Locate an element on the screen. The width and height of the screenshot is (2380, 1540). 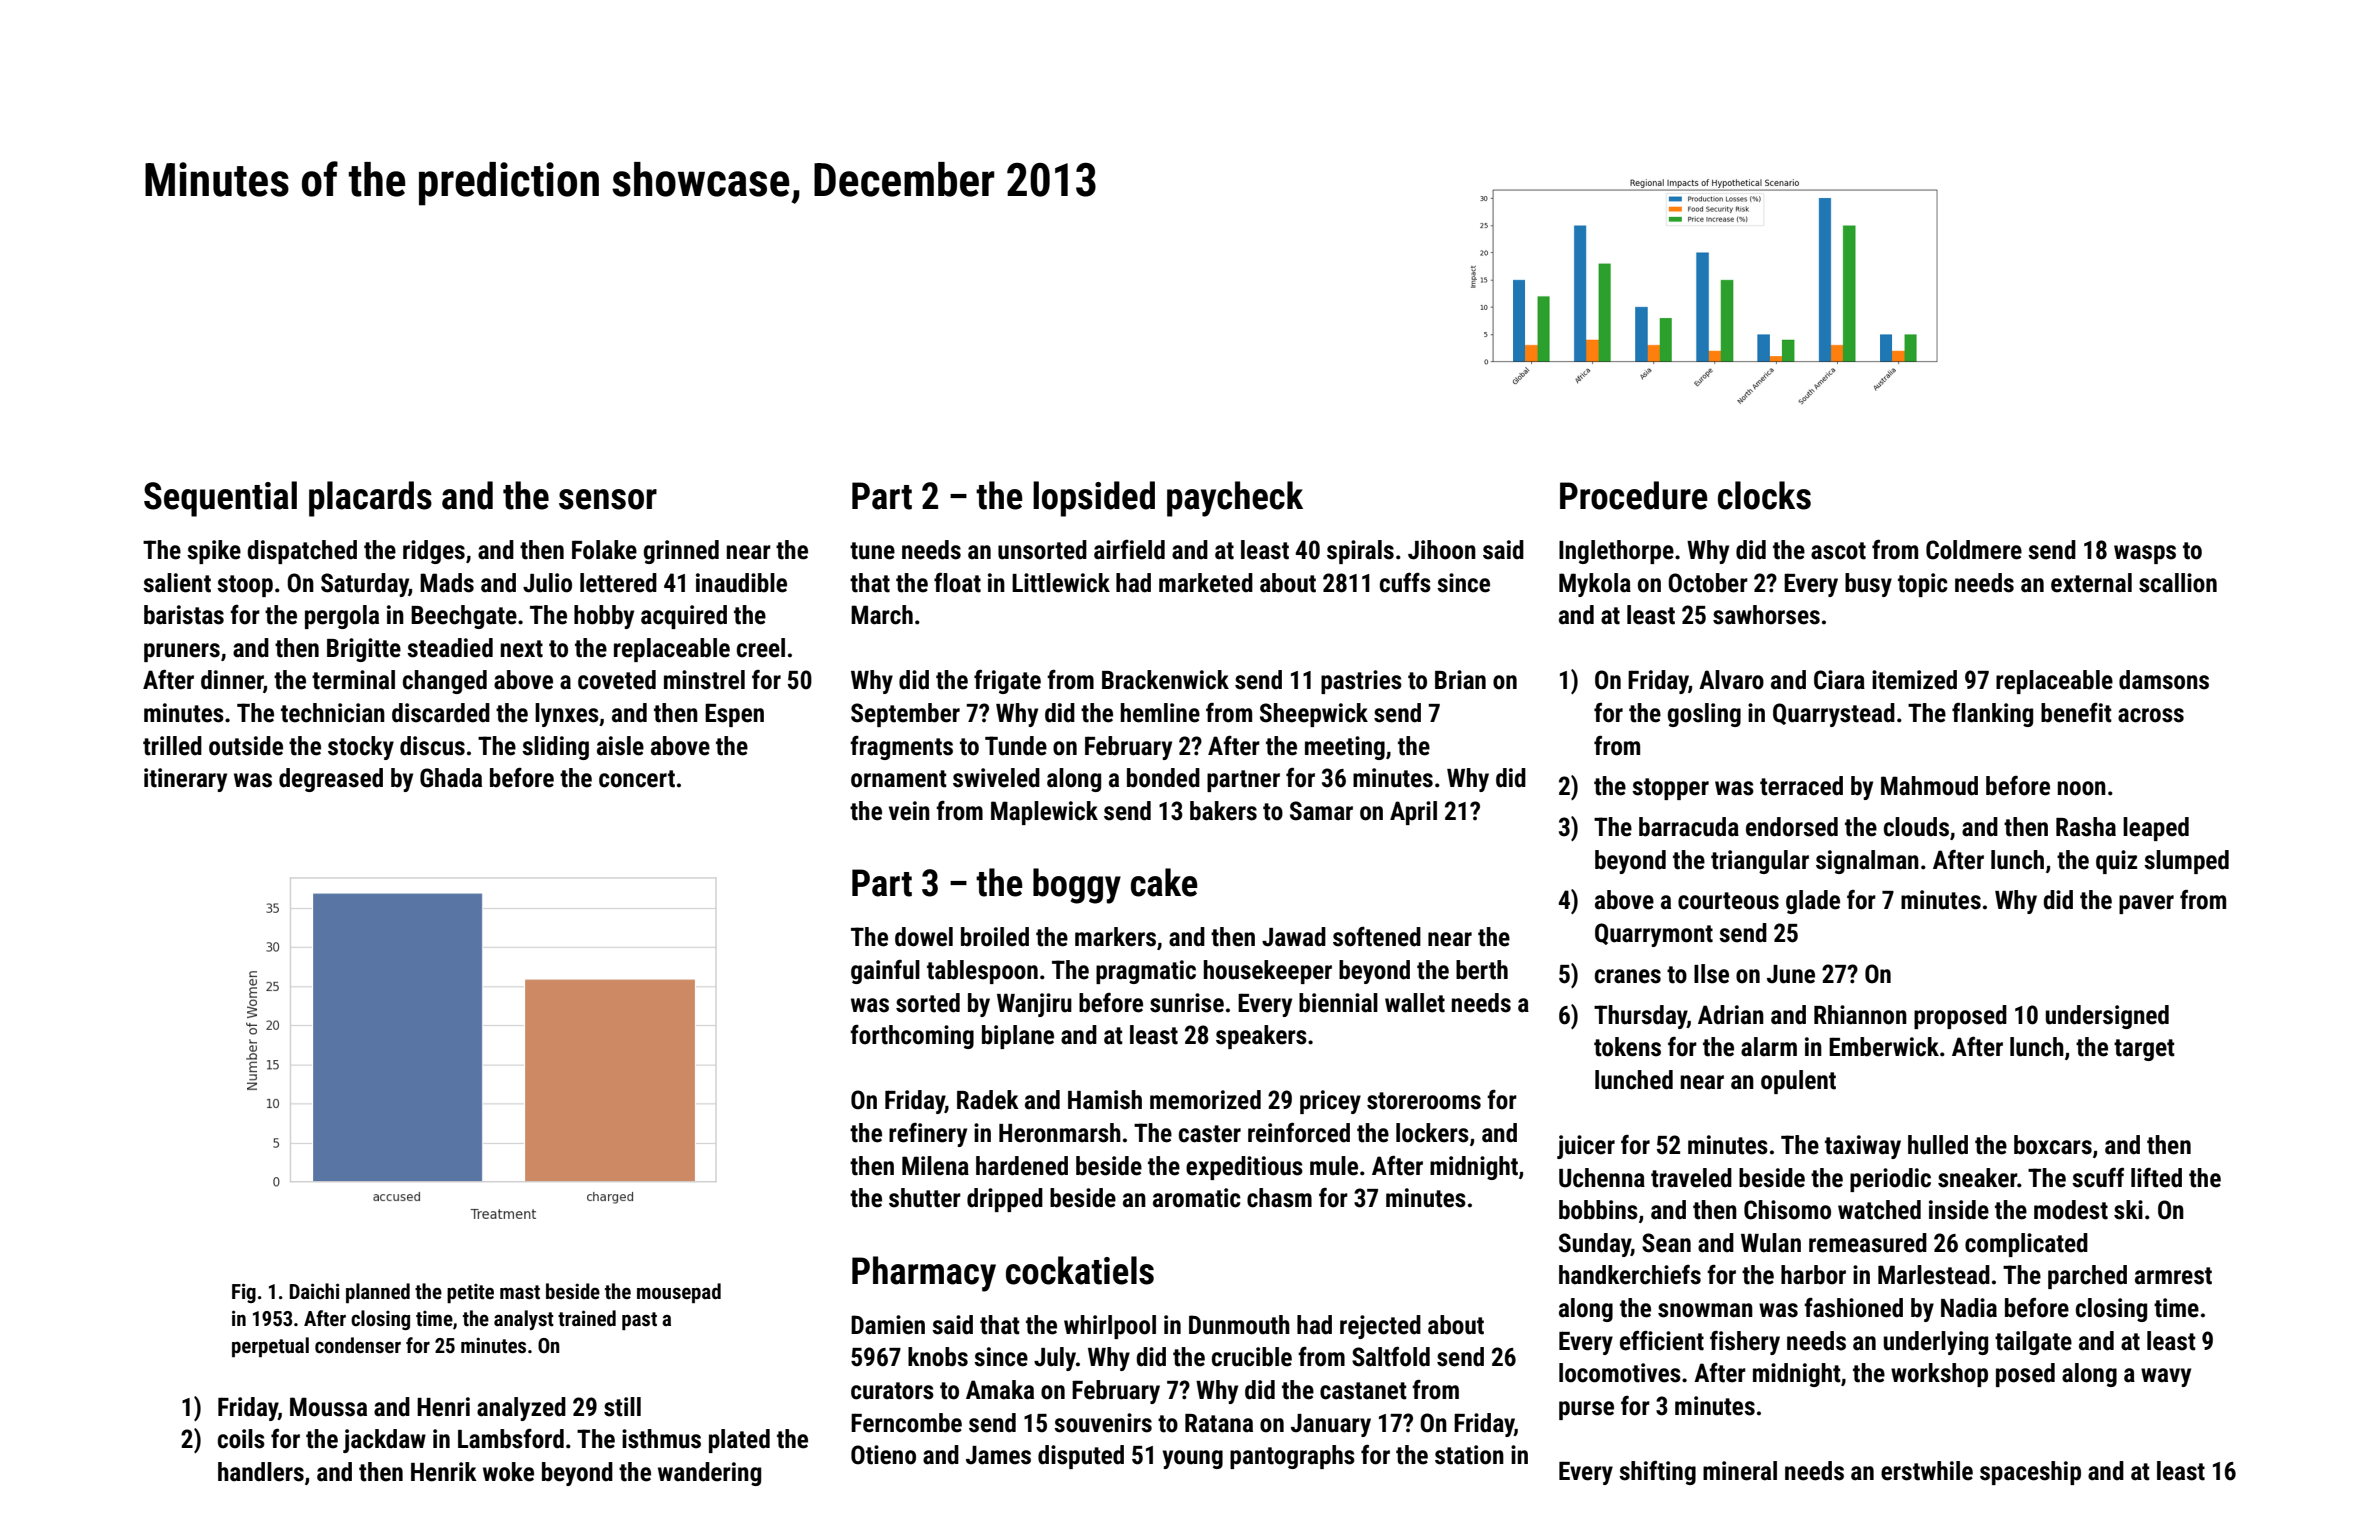
castanet is located at coordinates (1363, 1391).
